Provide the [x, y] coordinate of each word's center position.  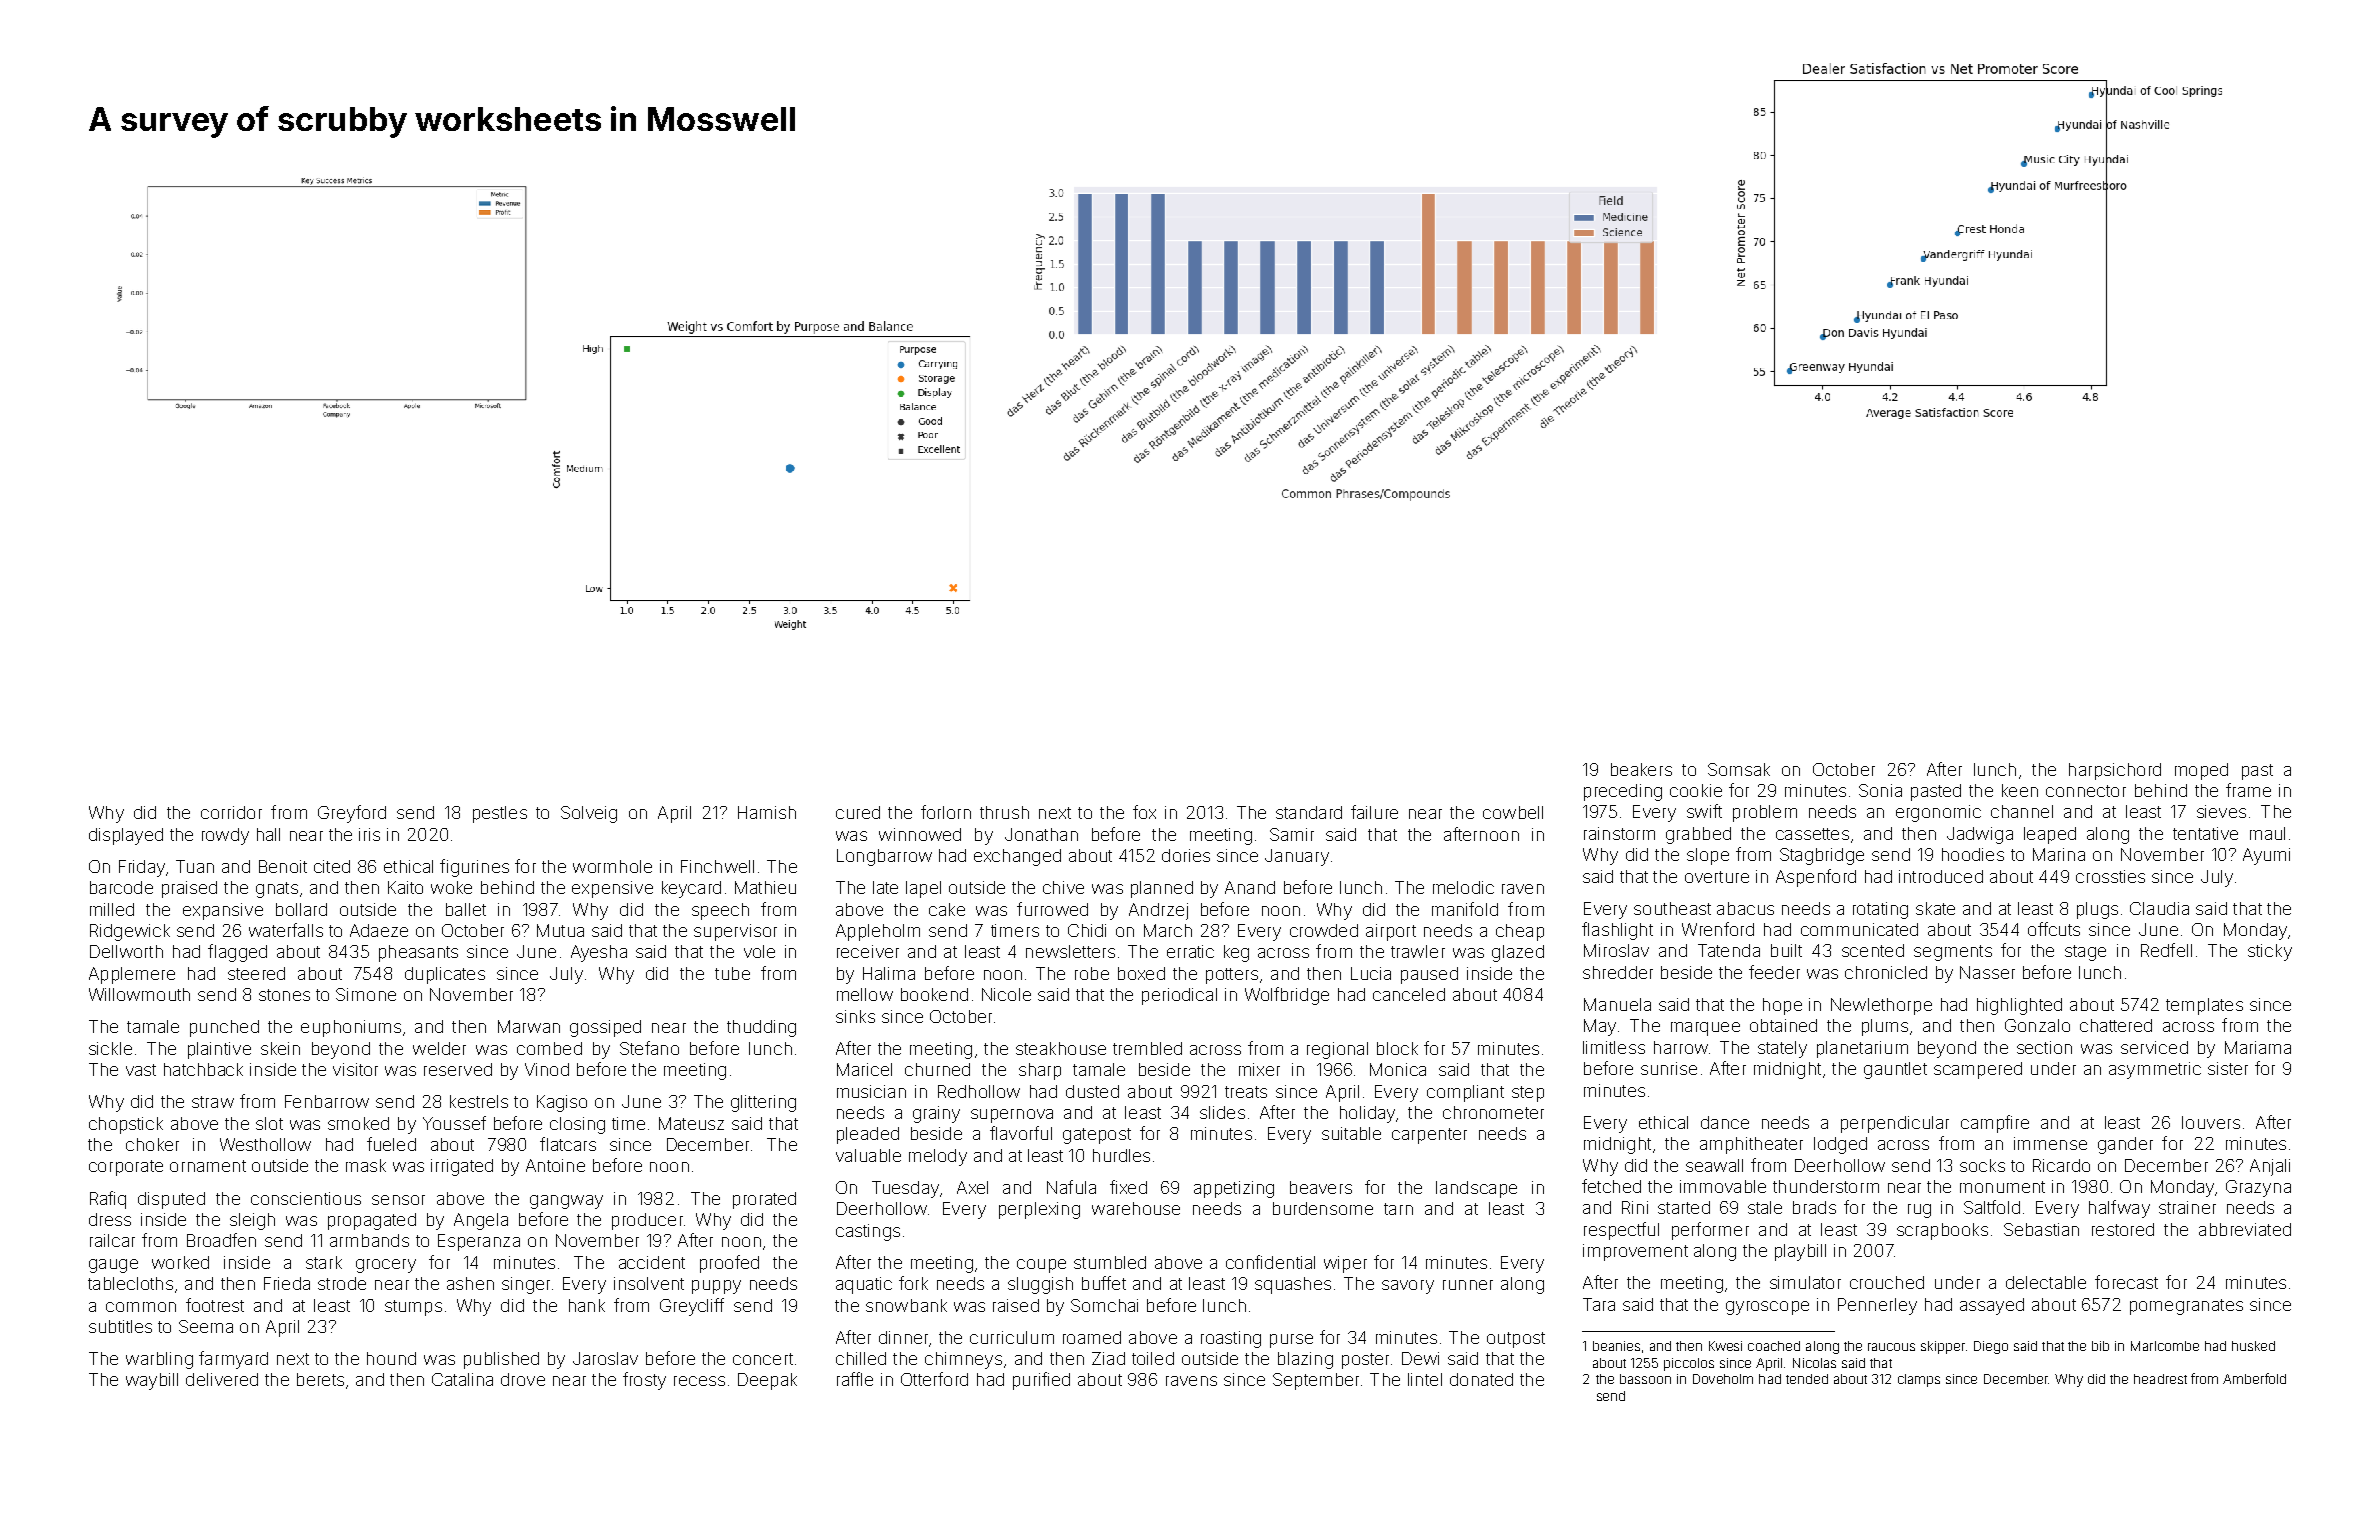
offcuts [2054, 929]
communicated [1859, 929]
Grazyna [2258, 1188]
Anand [1250, 887]
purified [1041, 1381]
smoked [358, 1123]
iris [369, 834]
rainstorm [1619, 833]
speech [720, 911]
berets [320, 1379]
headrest [2160, 1379]
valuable [868, 1155]
